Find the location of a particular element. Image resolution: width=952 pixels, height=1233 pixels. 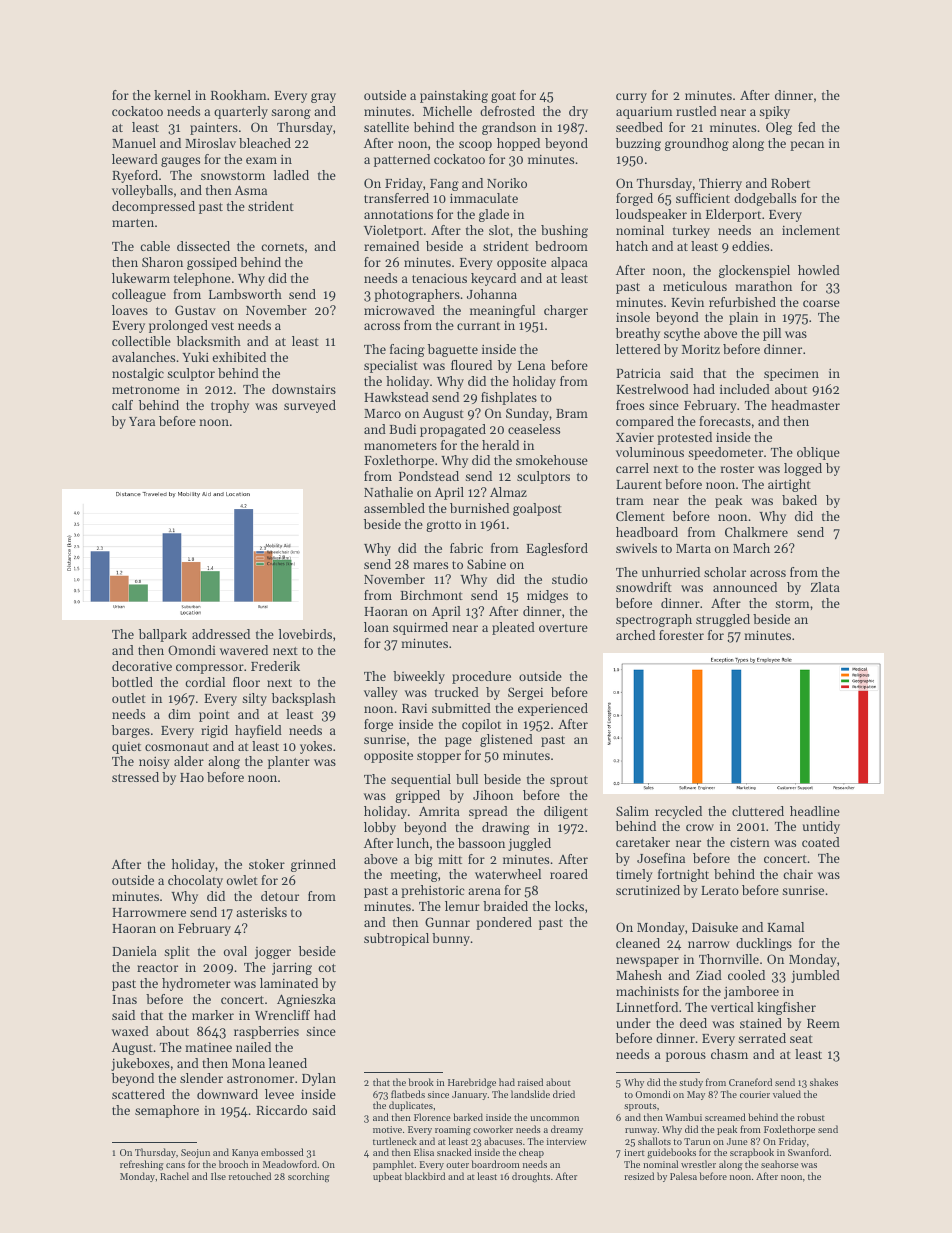

Eaglesford is located at coordinates (557, 549).
